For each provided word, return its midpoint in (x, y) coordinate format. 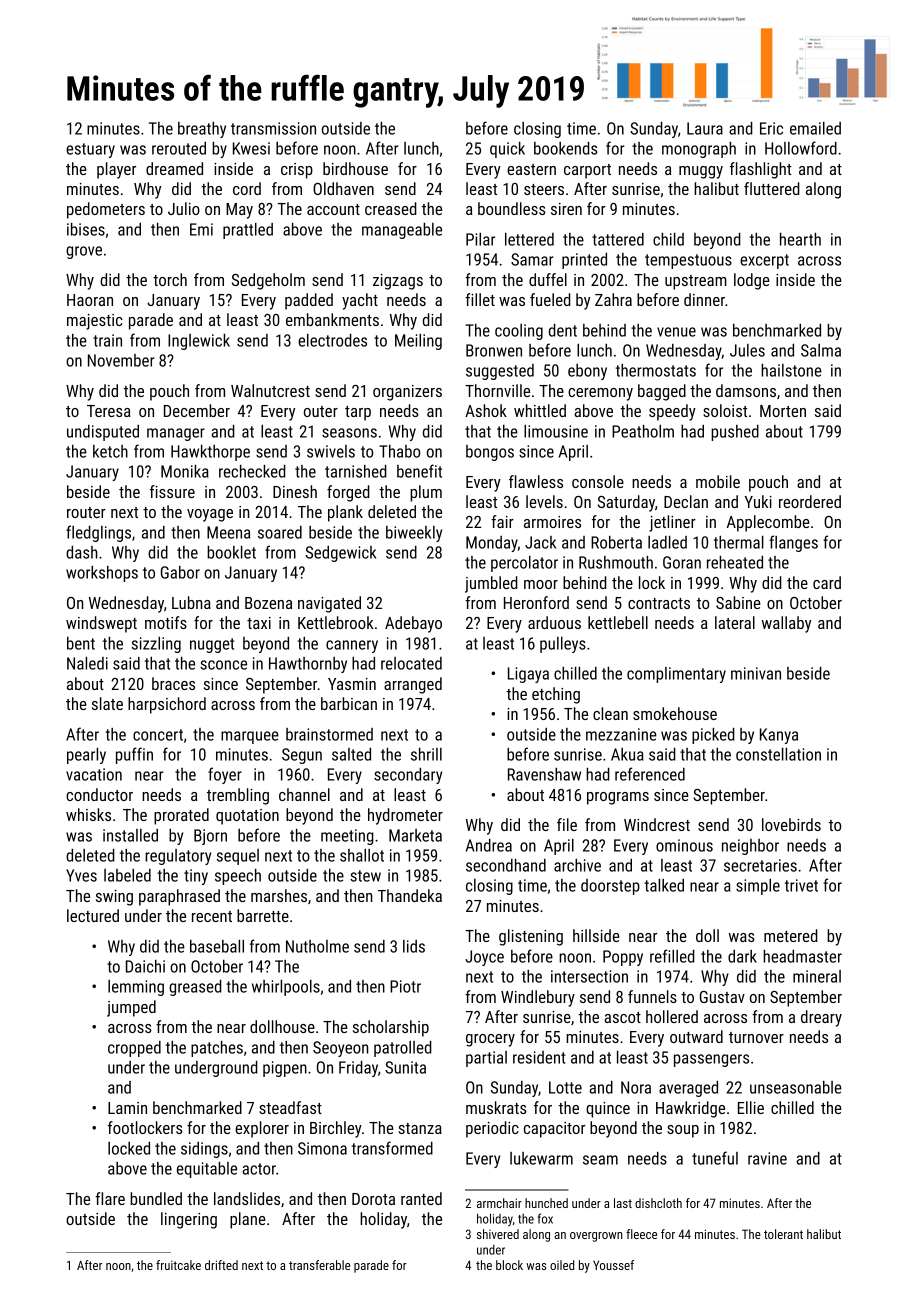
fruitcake (178, 1265)
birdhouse (355, 168)
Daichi (145, 966)
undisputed (103, 433)
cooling (519, 332)
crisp (297, 171)
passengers (711, 1060)
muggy (701, 172)
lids (414, 946)
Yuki (758, 501)
